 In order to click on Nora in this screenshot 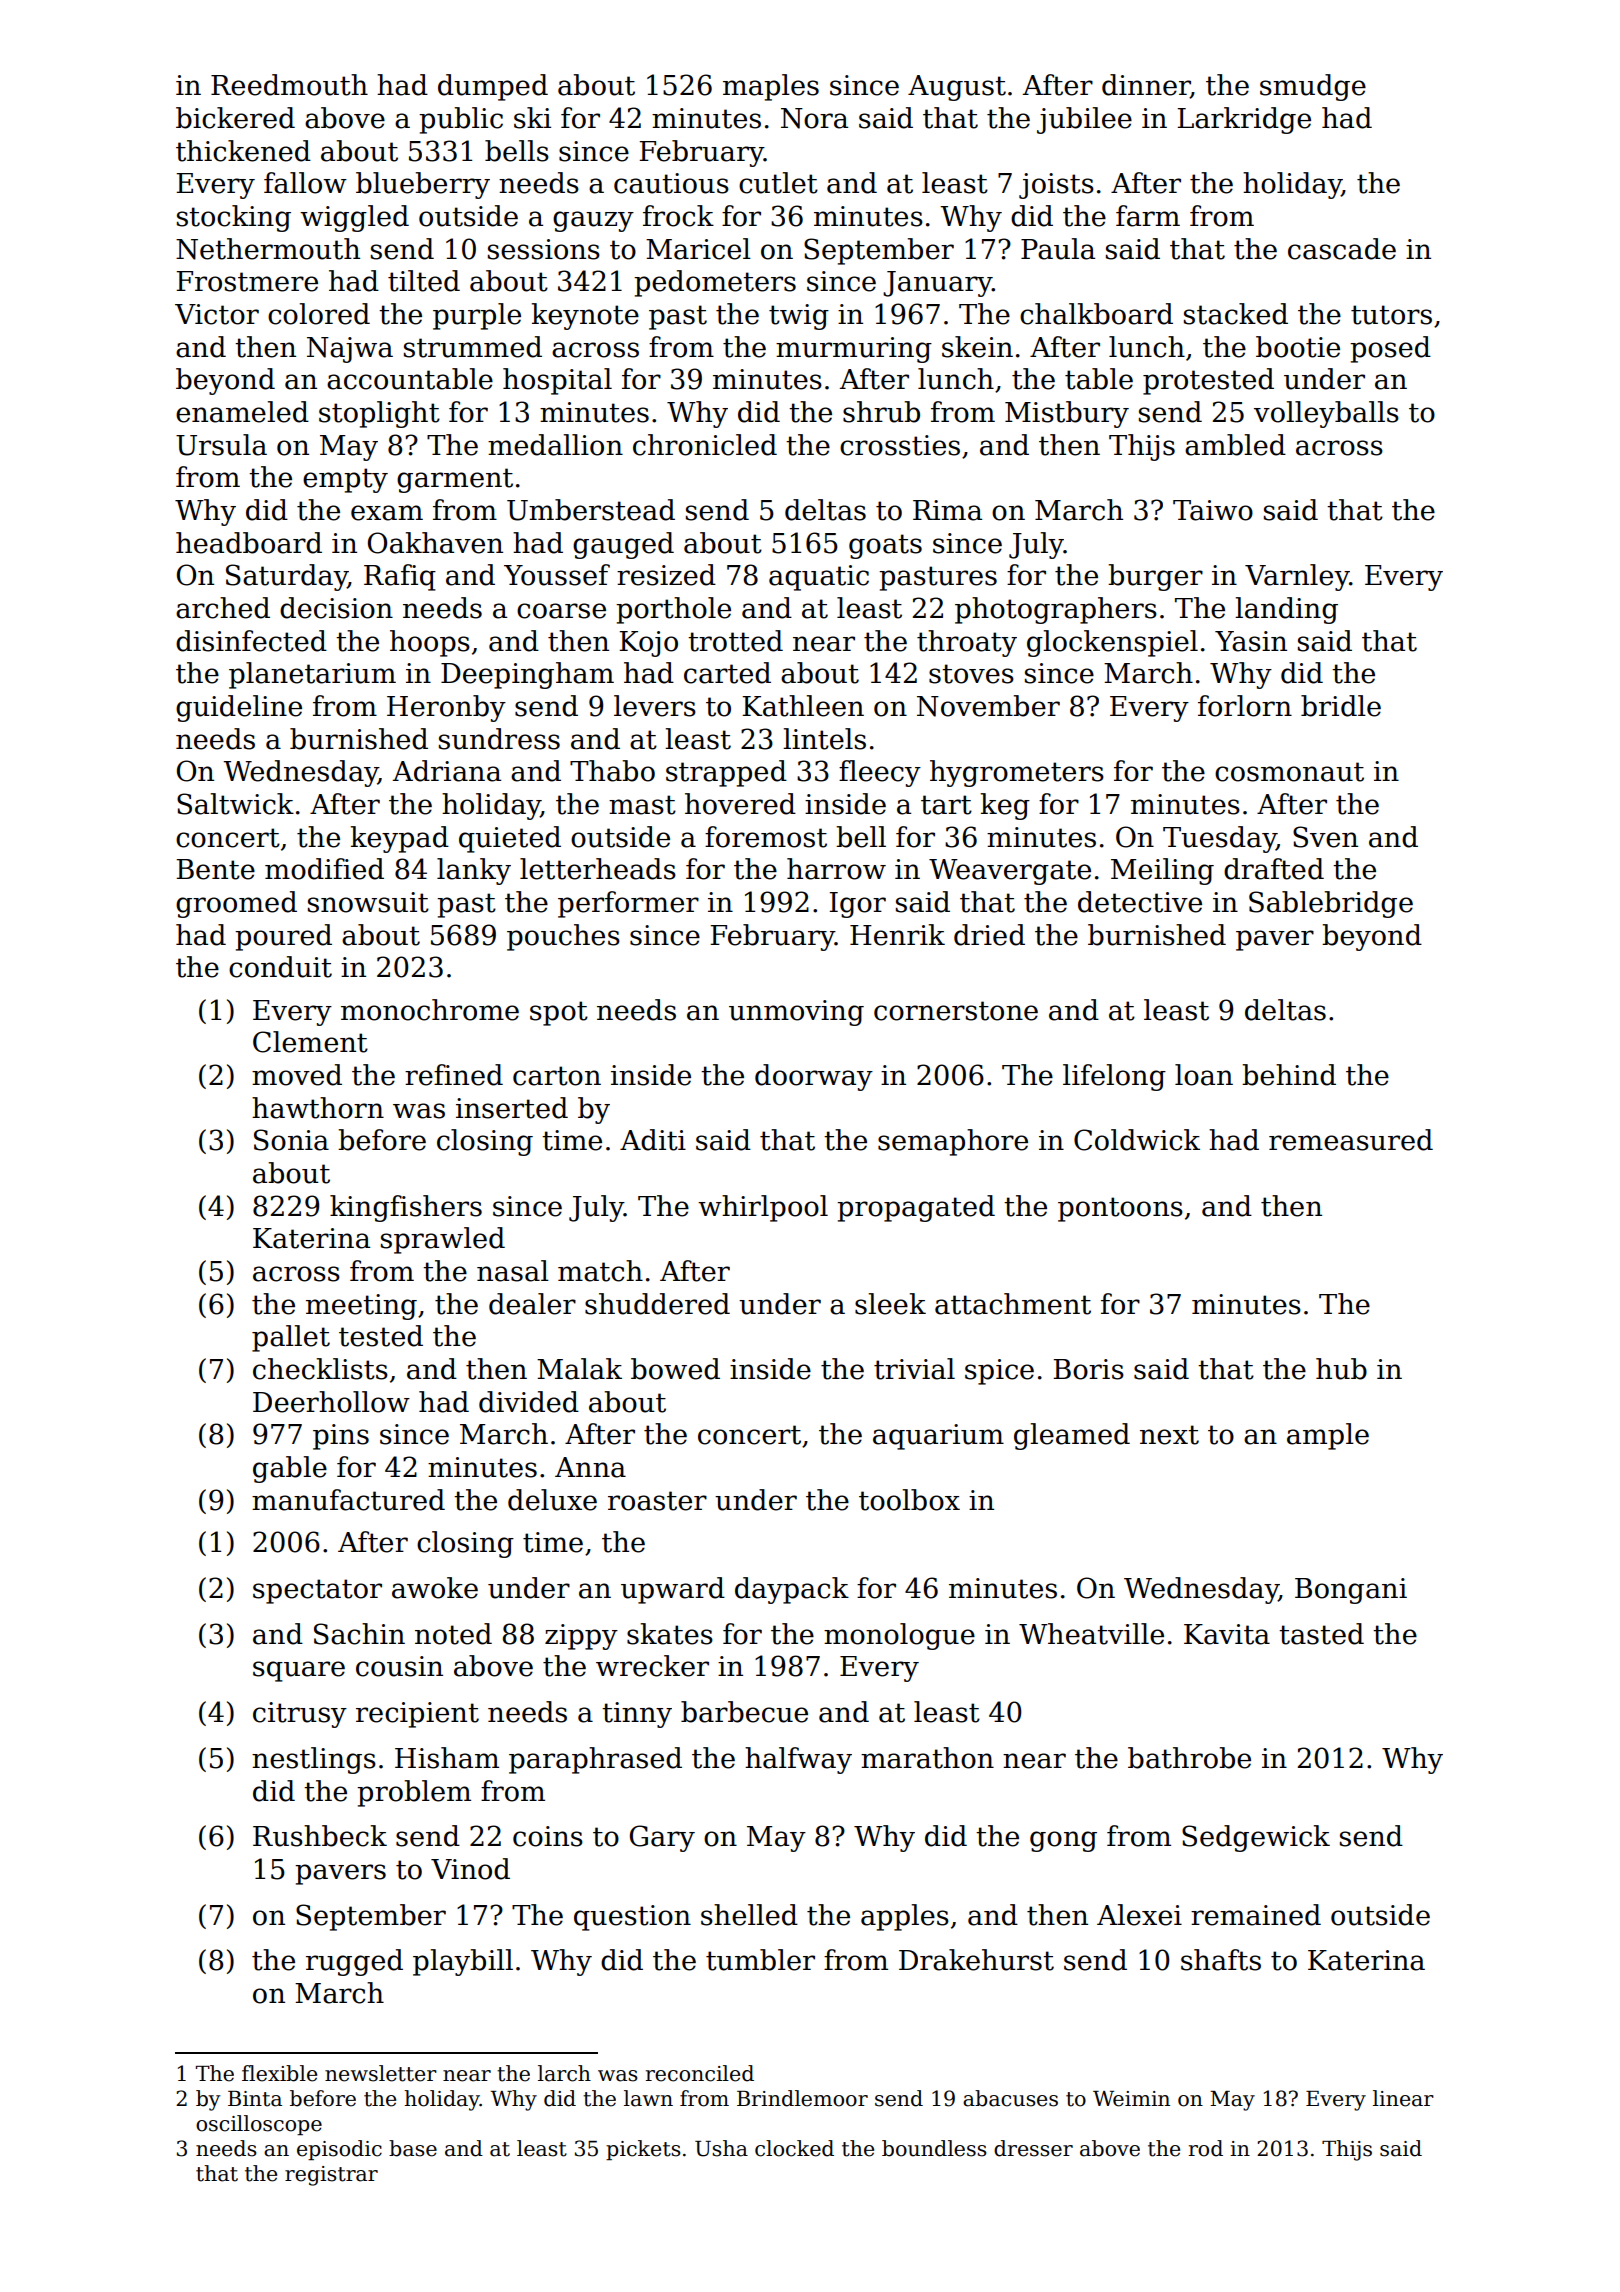, I will do `click(814, 118)`.
